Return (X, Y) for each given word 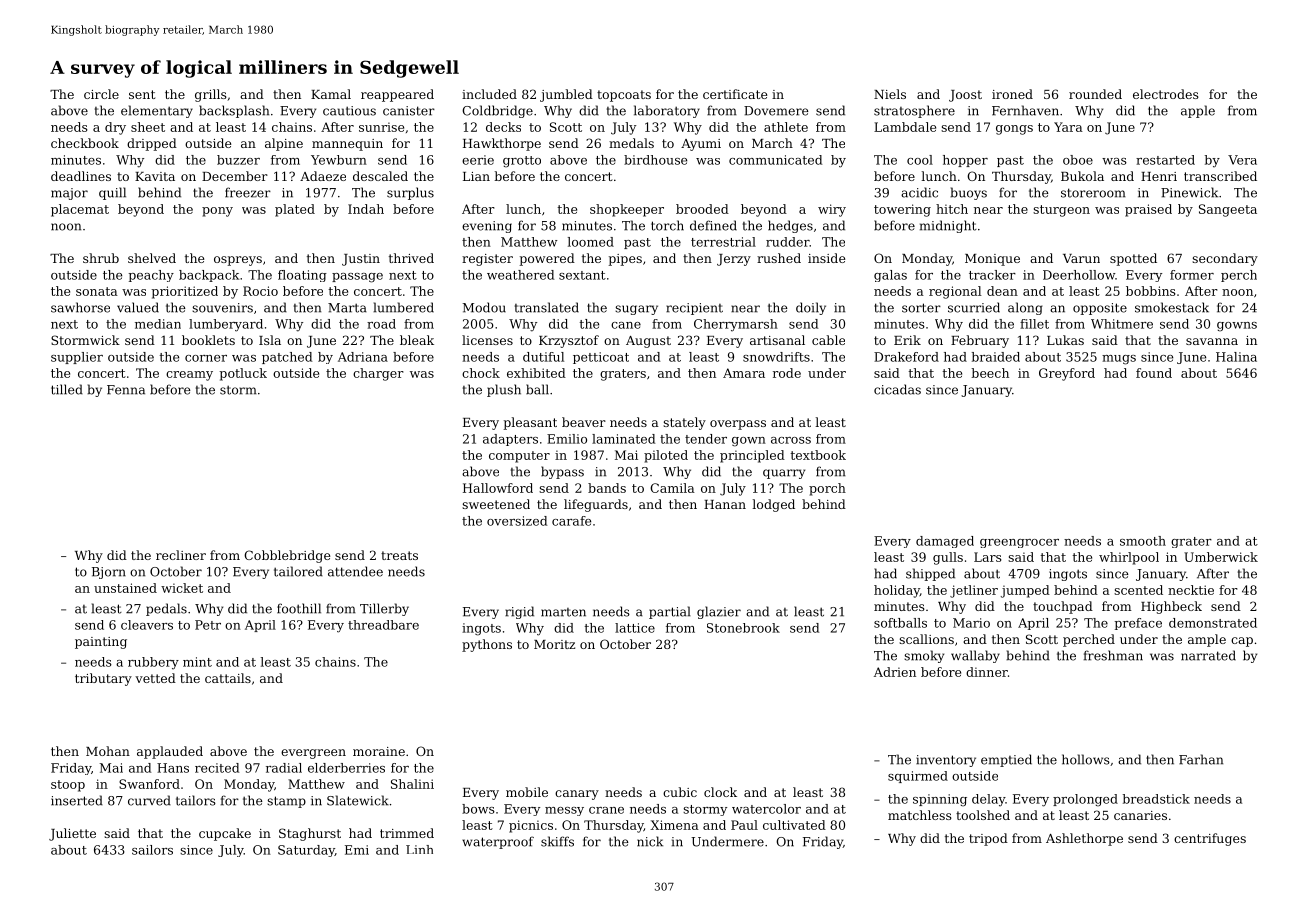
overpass (738, 425)
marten (563, 612)
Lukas (1065, 340)
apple (1198, 111)
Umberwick (1221, 557)
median (158, 324)
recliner (181, 555)
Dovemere (776, 111)
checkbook (85, 143)
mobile (527, 792)
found (1154, 373)
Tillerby (384, 609)
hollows (1086, 759)
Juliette (72, 834)
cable (828, 340)
